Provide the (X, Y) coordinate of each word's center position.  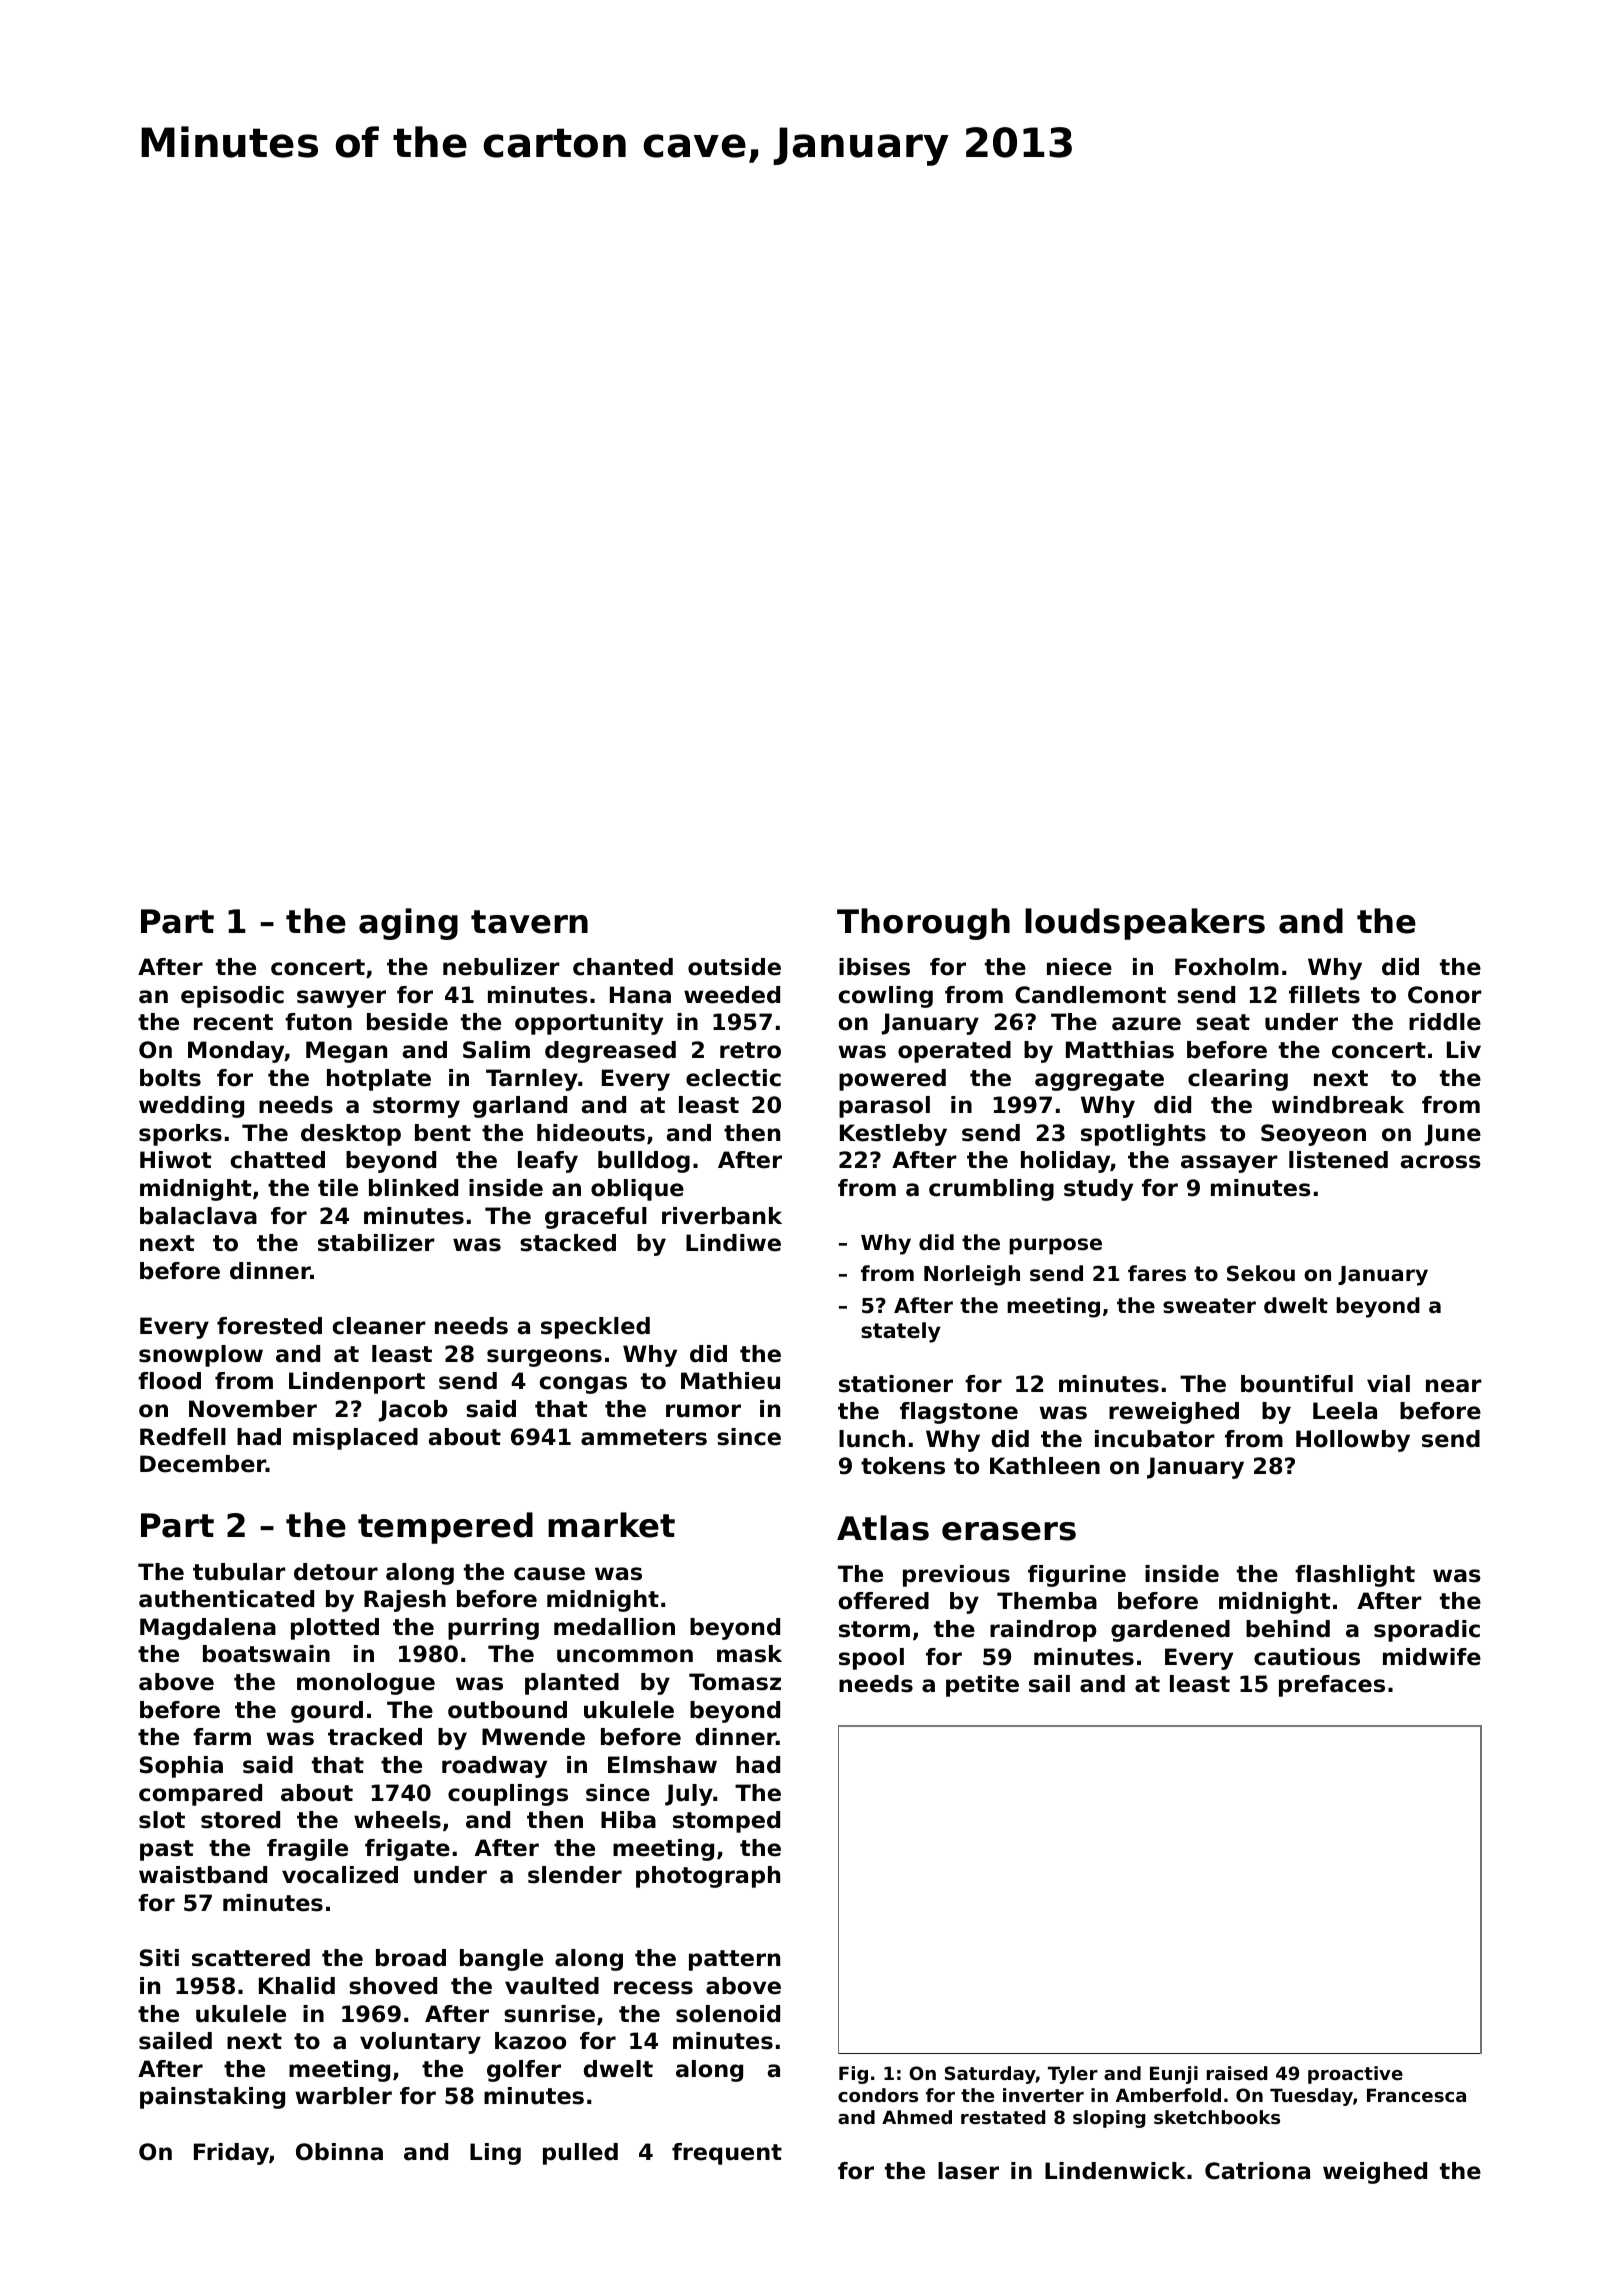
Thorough (923, 924)
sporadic (1427, 1631)
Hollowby (1353, 1441)
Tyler (1073, 2075)
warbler (343, 2096)
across (1440, 1162)
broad (411, 1958)
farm (222, 1737)
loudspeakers (1145, 924)
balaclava (198, 1216)
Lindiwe (733, 1243)
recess (653, 1988)
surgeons (544, 1358)
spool (871, 1659)
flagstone (959, 1413)
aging (408, 924)
